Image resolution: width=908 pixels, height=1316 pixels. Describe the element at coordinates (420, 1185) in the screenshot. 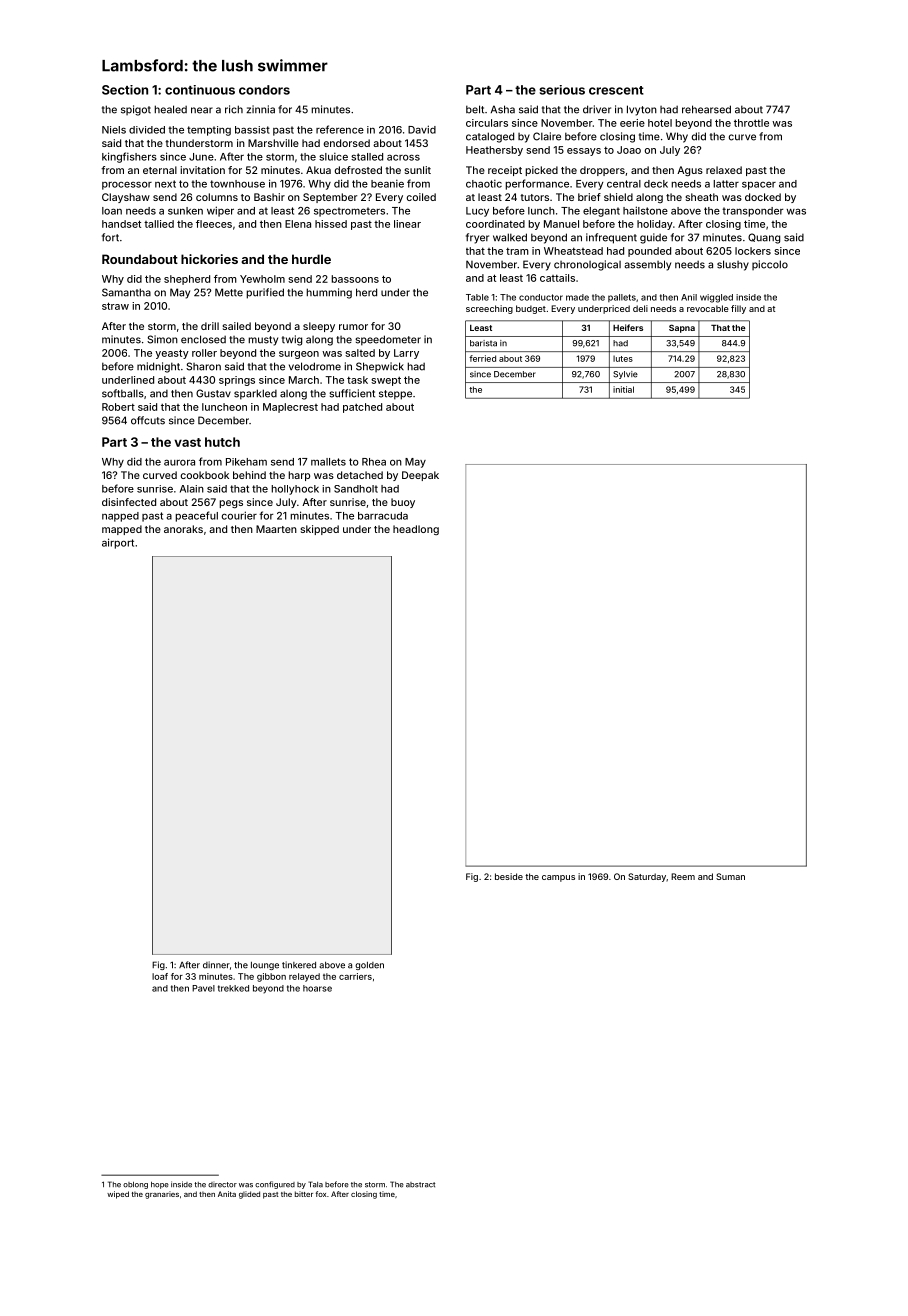

I see `abstract` at that location.
